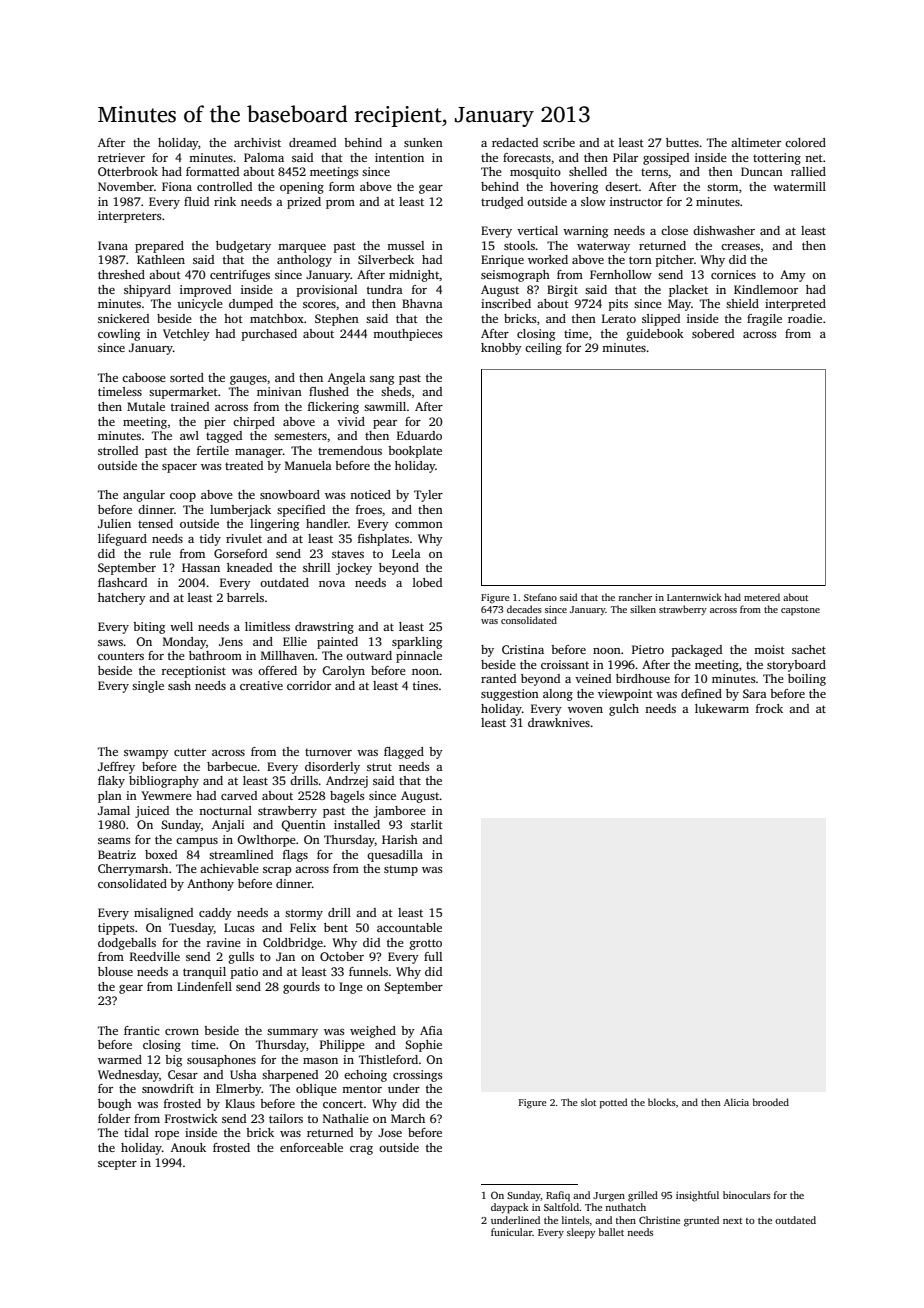 This document has height=1308, width=924. What do you see at coordinates (340, 204) in the document?
I see `prom` at bounding box center [340, 204].
